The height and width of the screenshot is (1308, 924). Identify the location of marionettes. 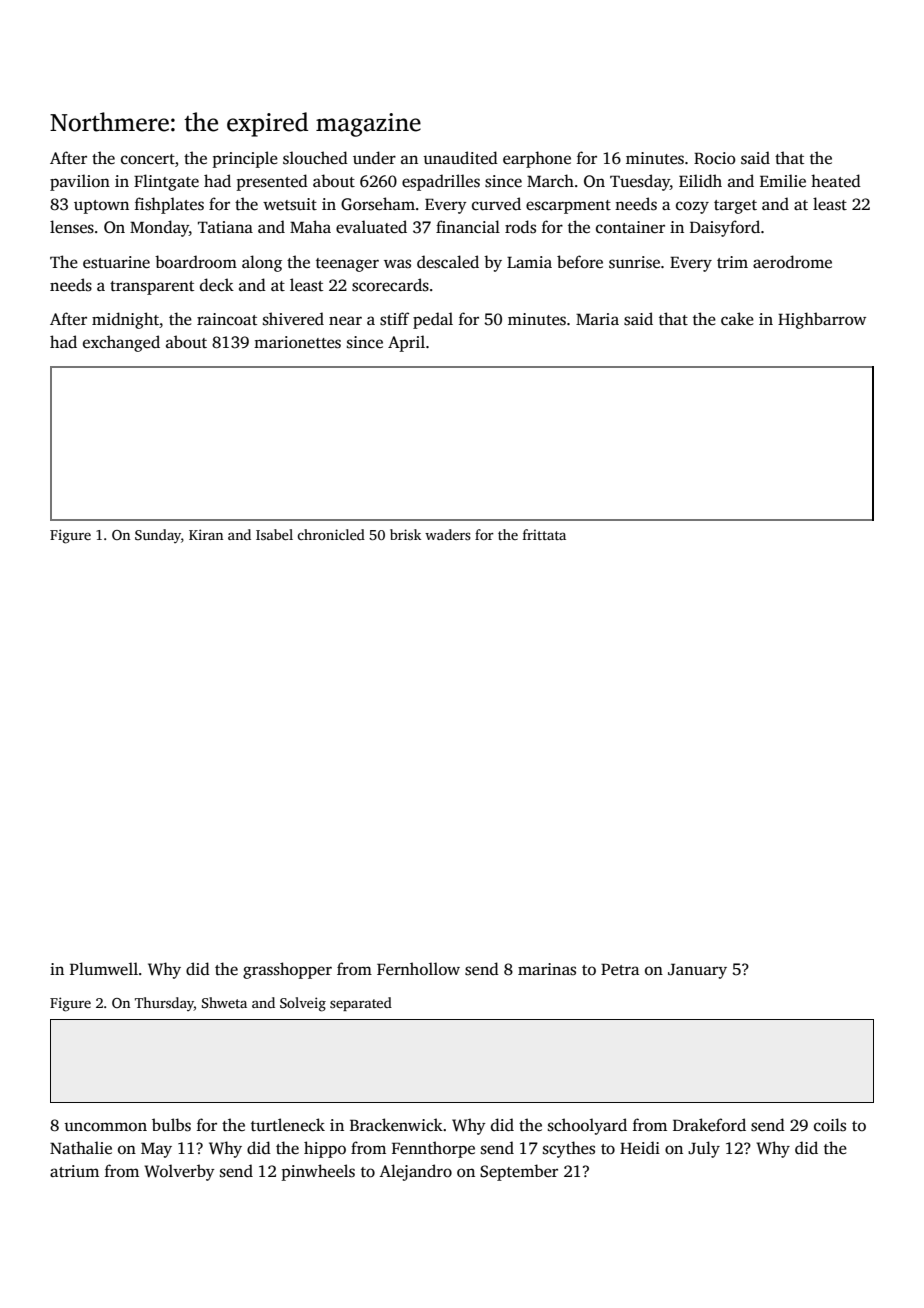
(297, 342).
